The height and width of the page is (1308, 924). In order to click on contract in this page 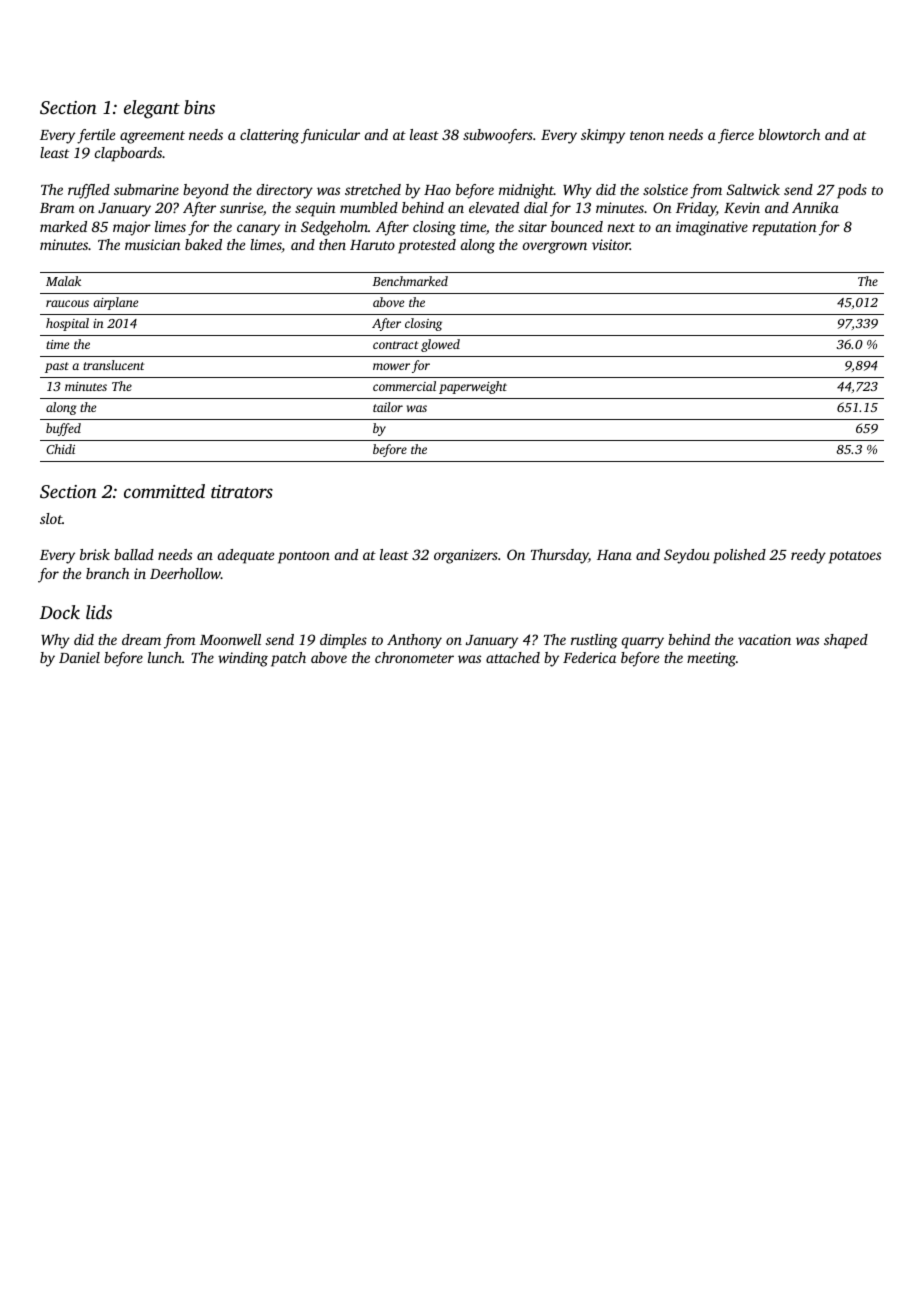, I will do `click(396, 345)`.
